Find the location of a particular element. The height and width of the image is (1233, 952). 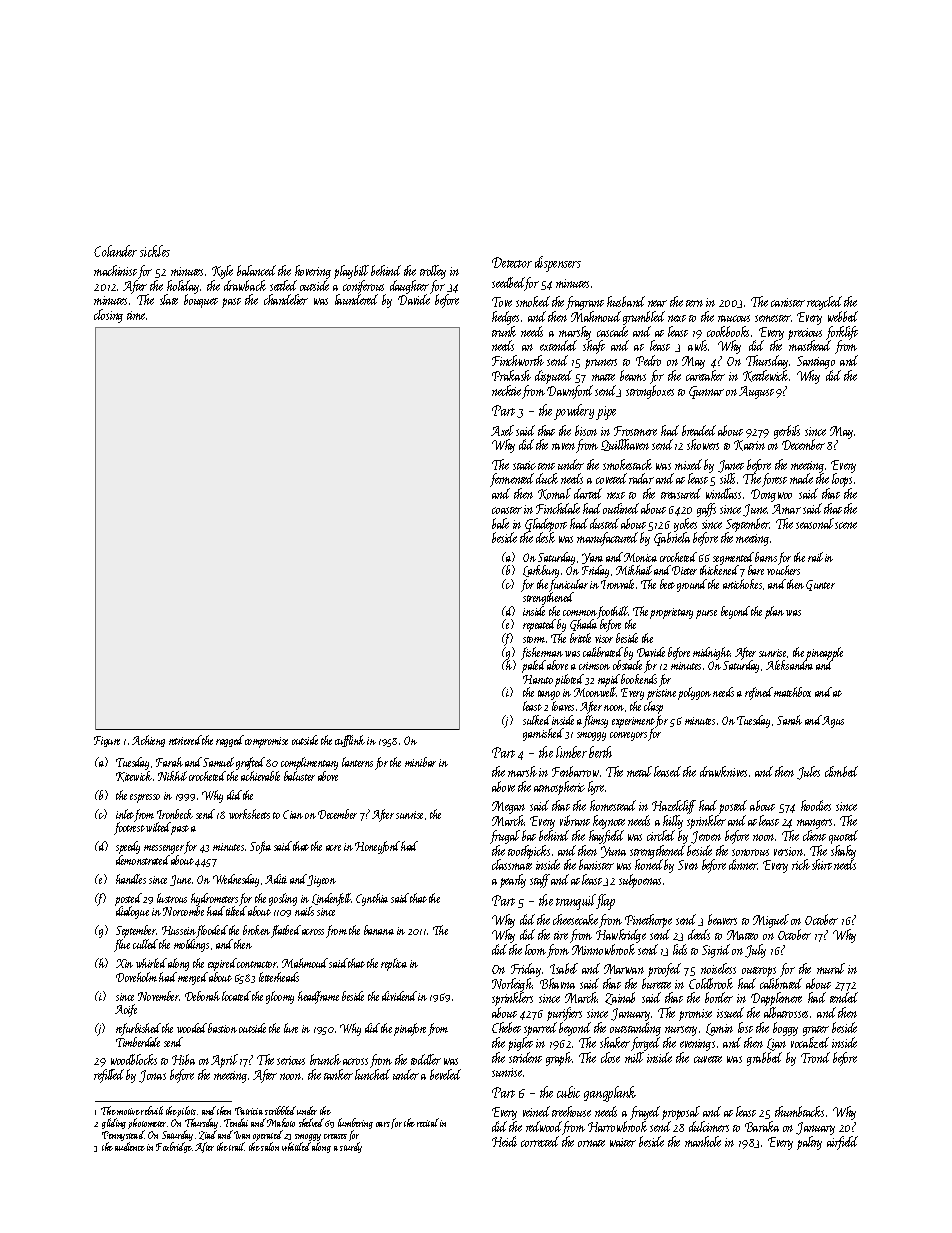

tranquil is located at coordinates (576, 902).
